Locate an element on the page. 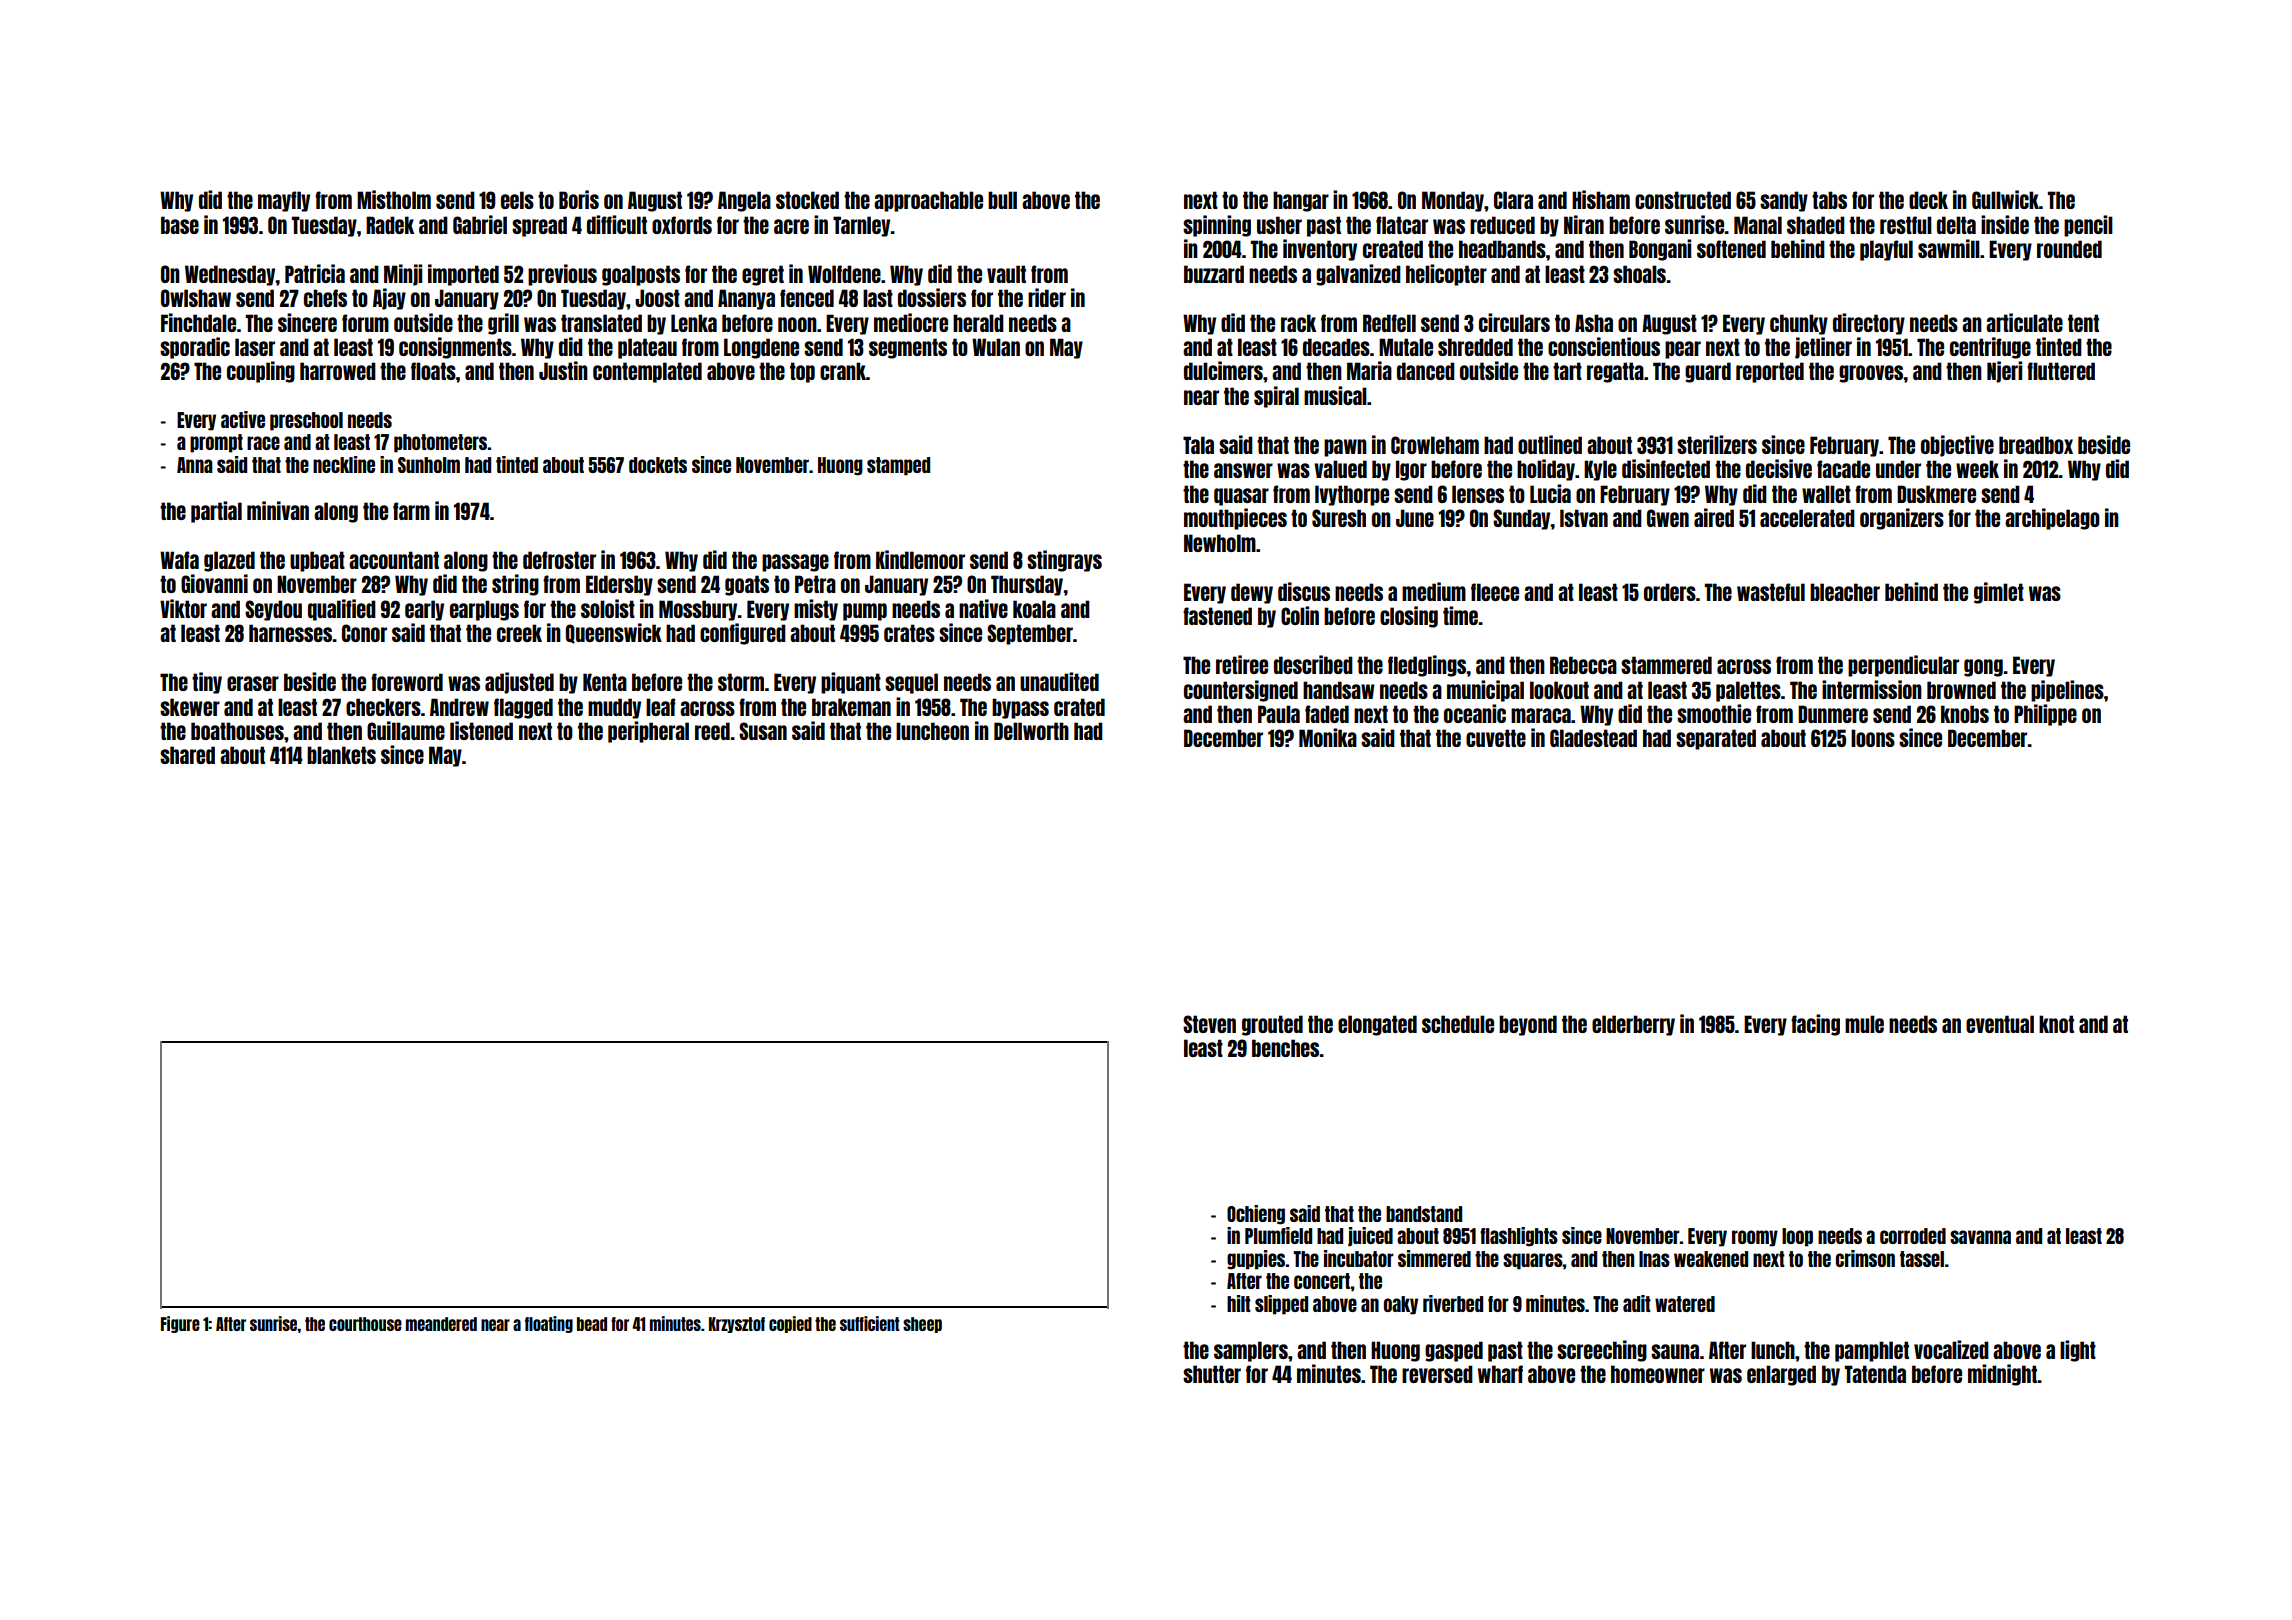 The width and height of the image is (2292, 1620). courthouse is located at coordinates (365, 1324).
